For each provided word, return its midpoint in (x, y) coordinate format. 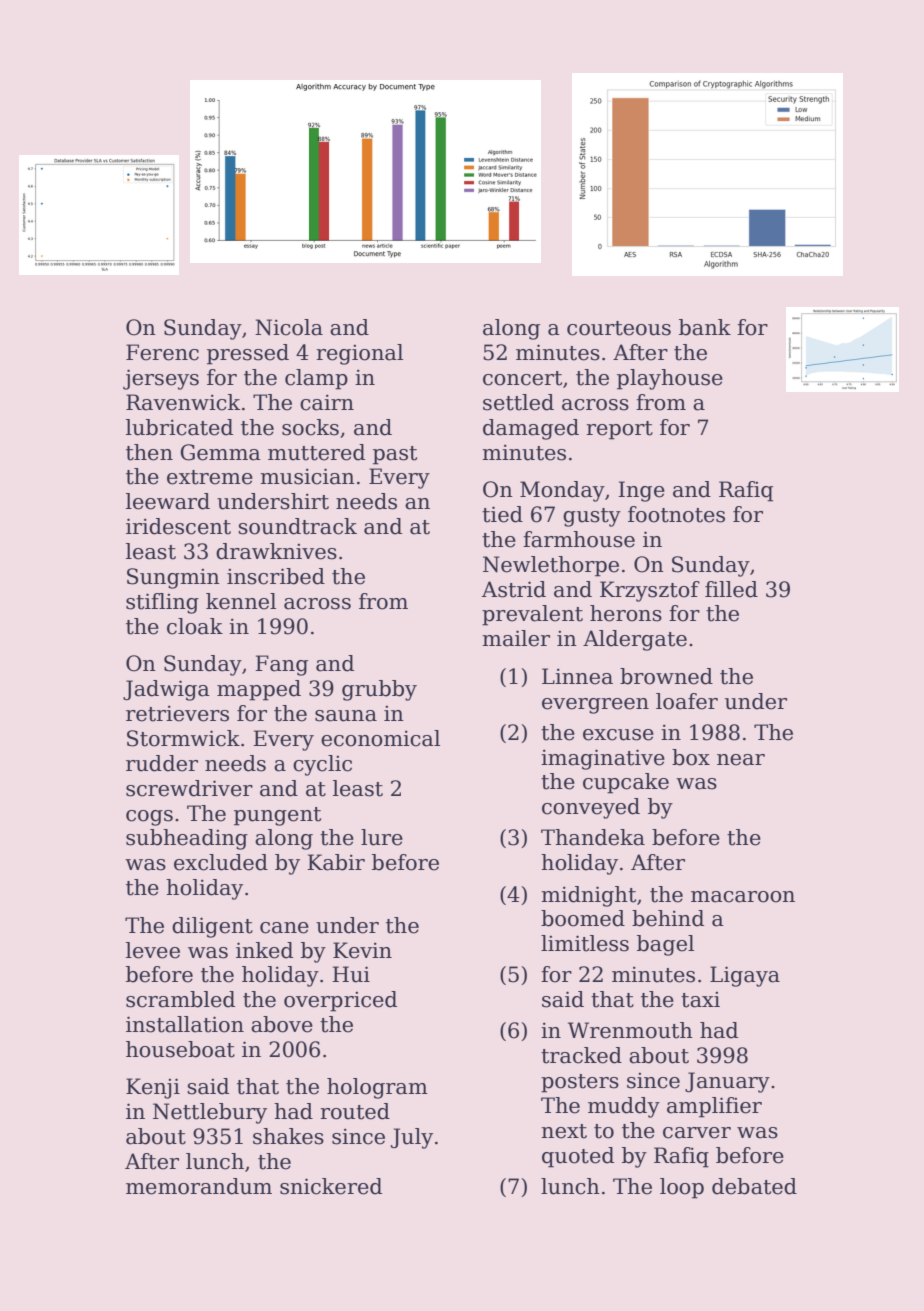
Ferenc (162, 352)
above (282, 1024)
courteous (619, 328)
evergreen (595, 706)
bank (705, 327)
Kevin (362, 950)
